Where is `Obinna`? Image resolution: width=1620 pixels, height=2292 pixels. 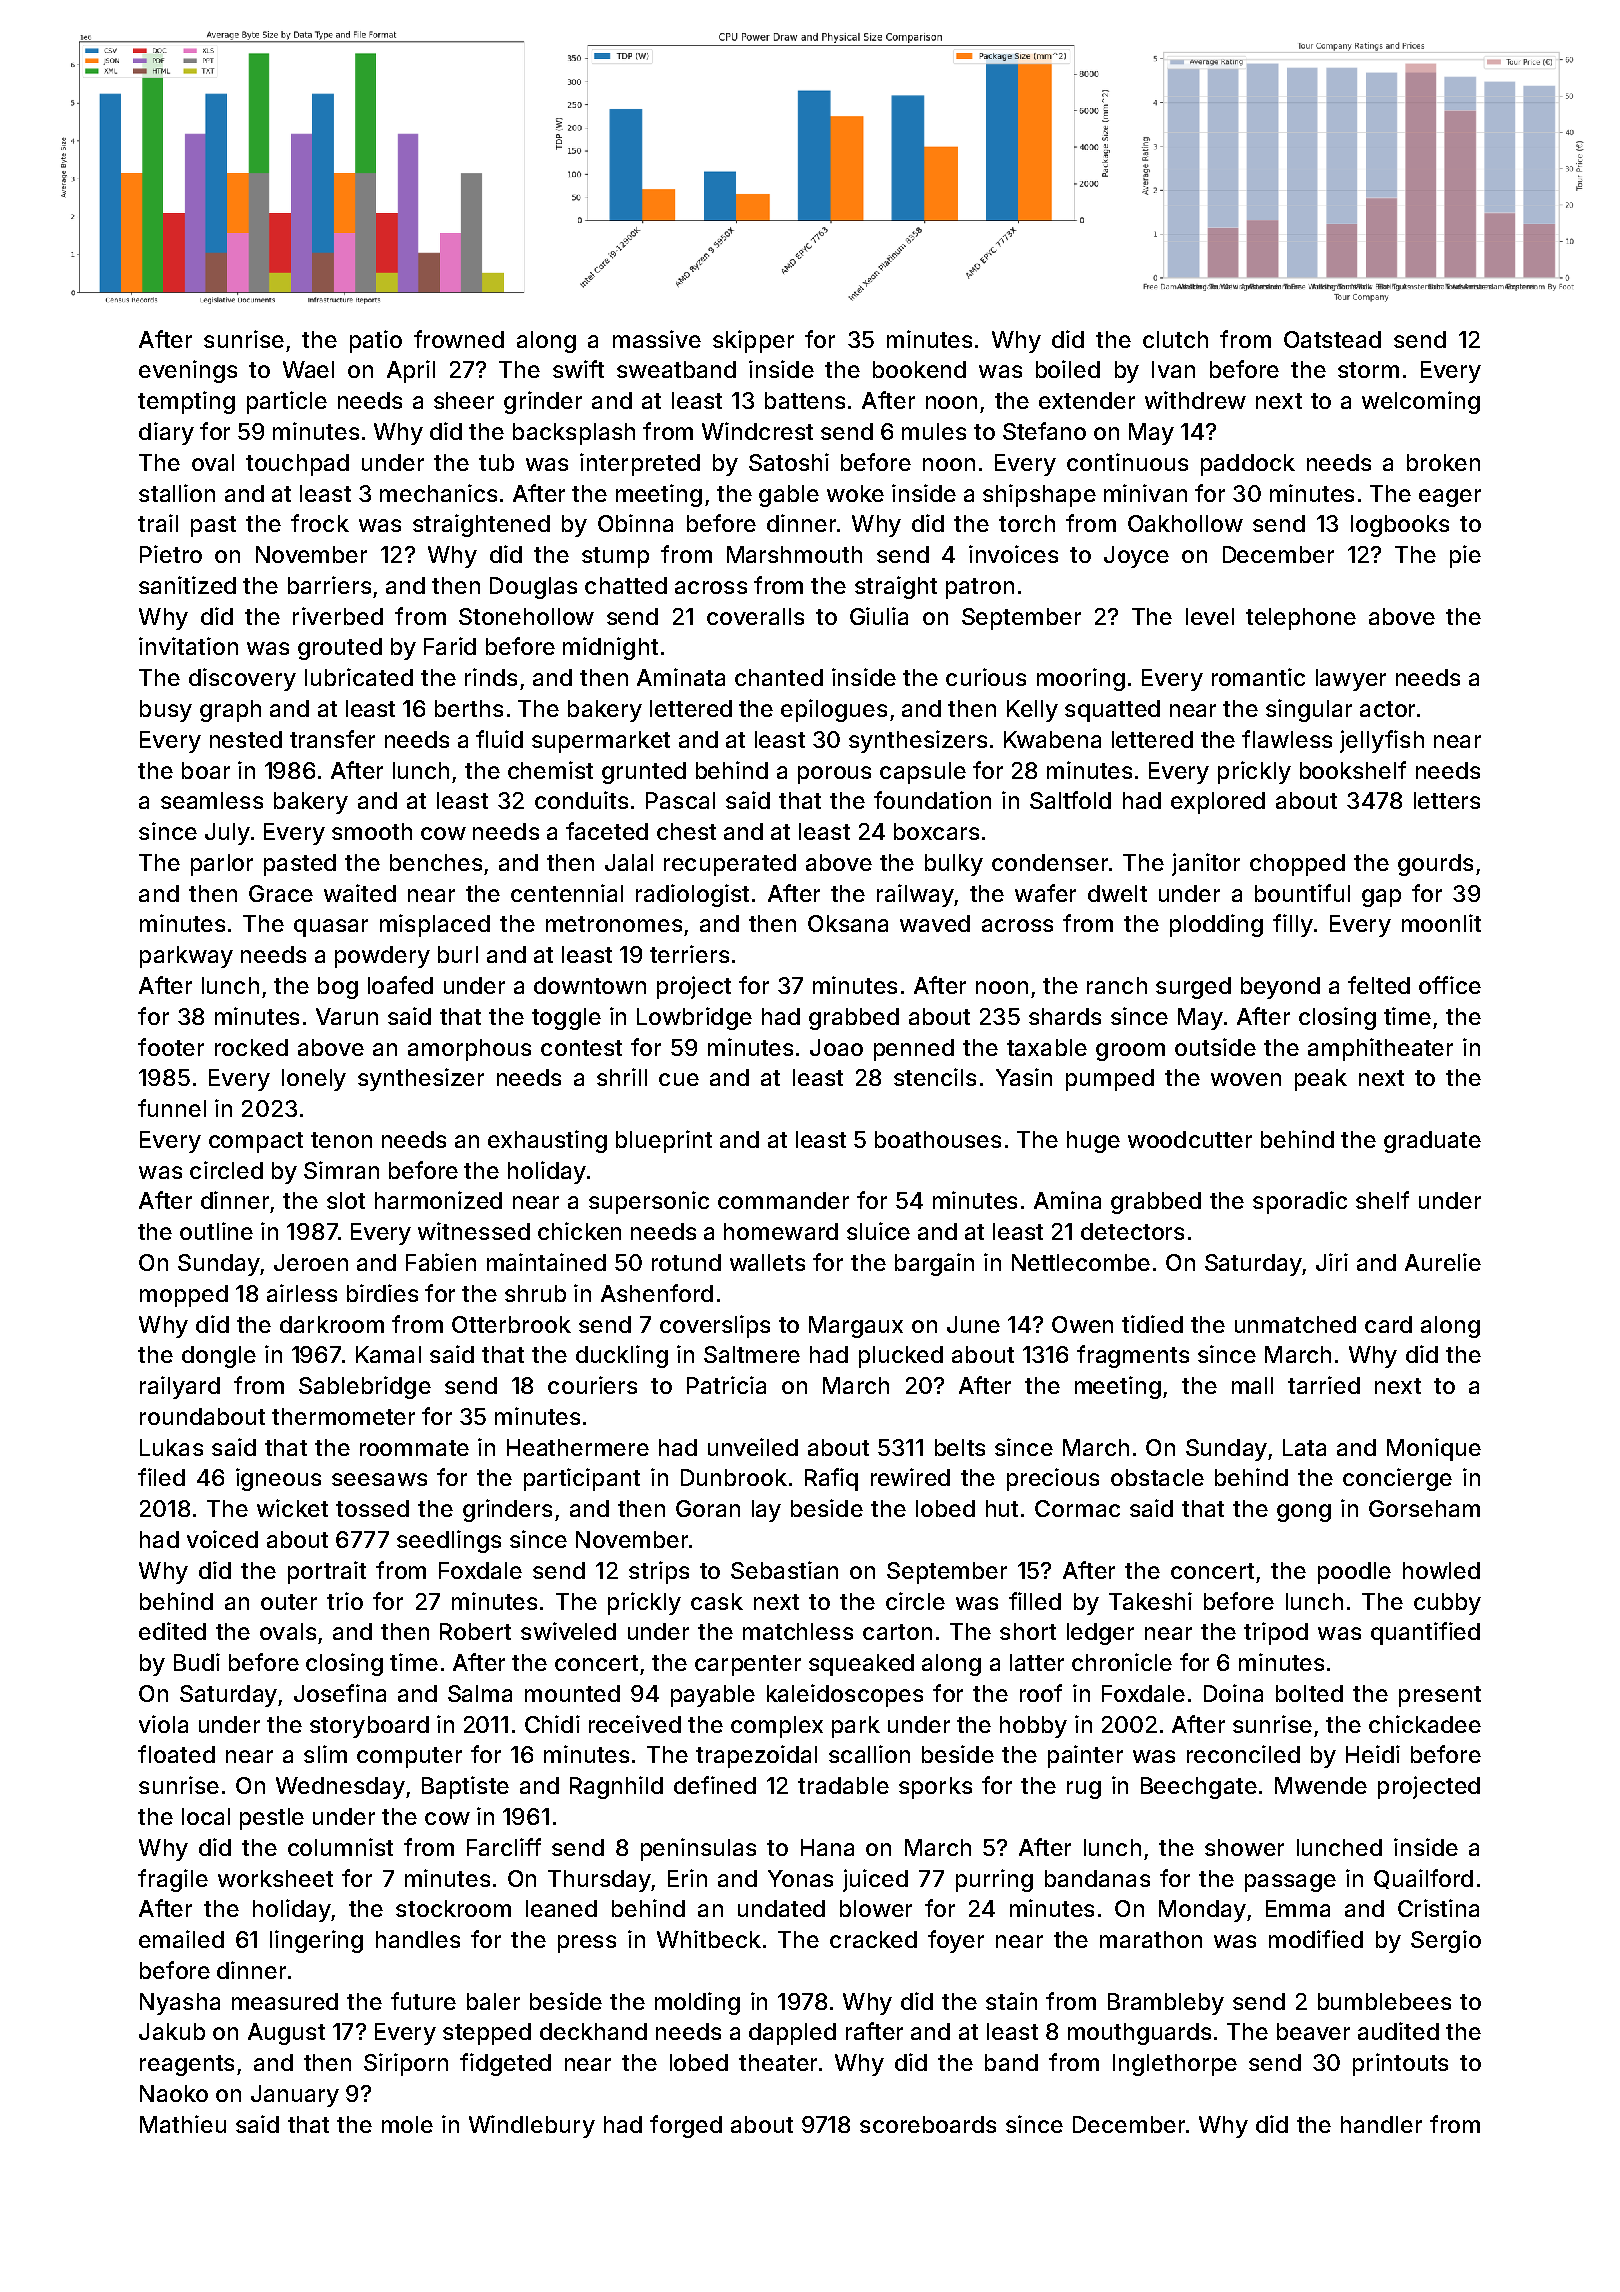 Obinna is located at coordinates (635, 523).
